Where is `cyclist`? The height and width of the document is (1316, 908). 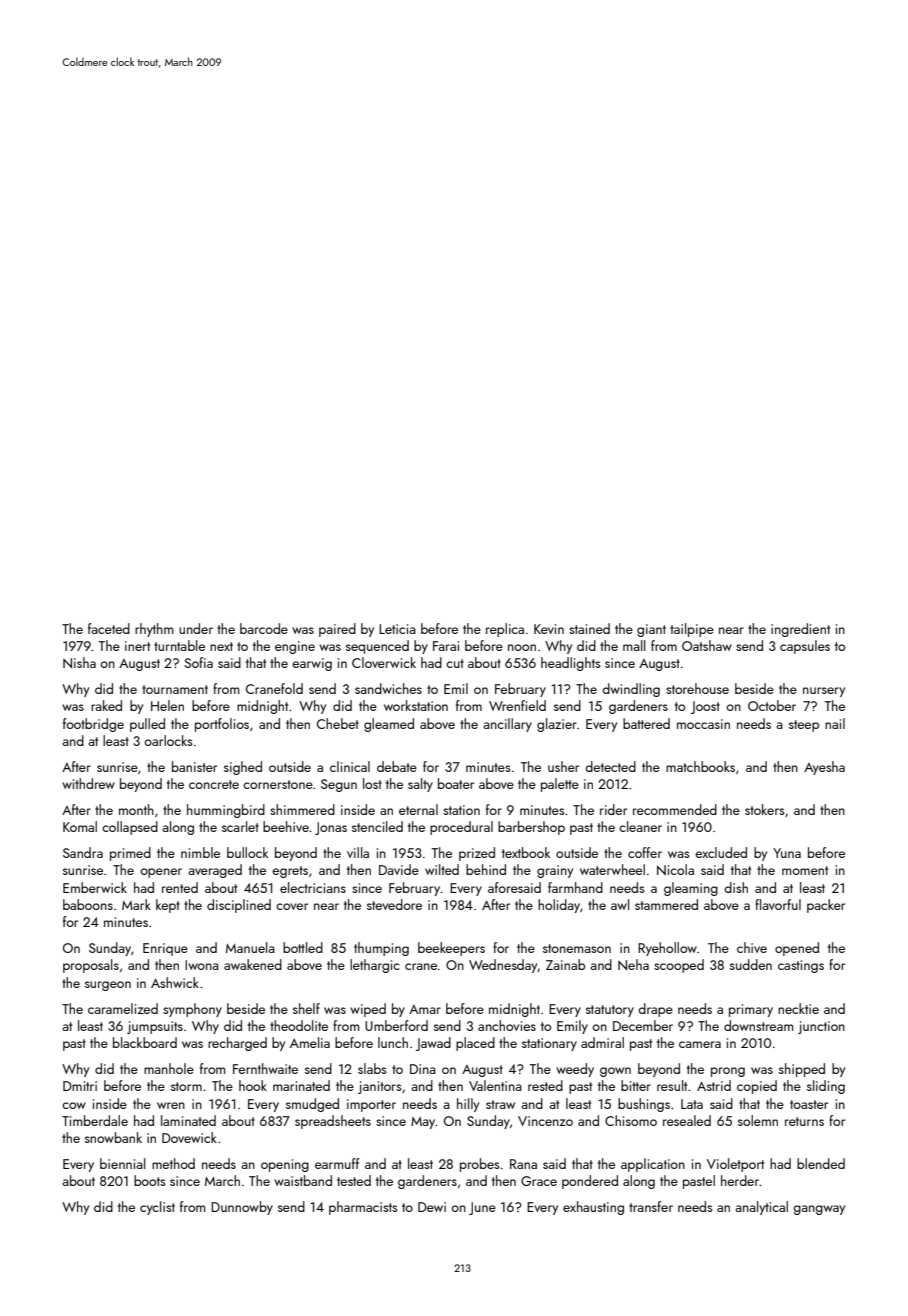
cyclist is located at coordinates (157, 1208).
